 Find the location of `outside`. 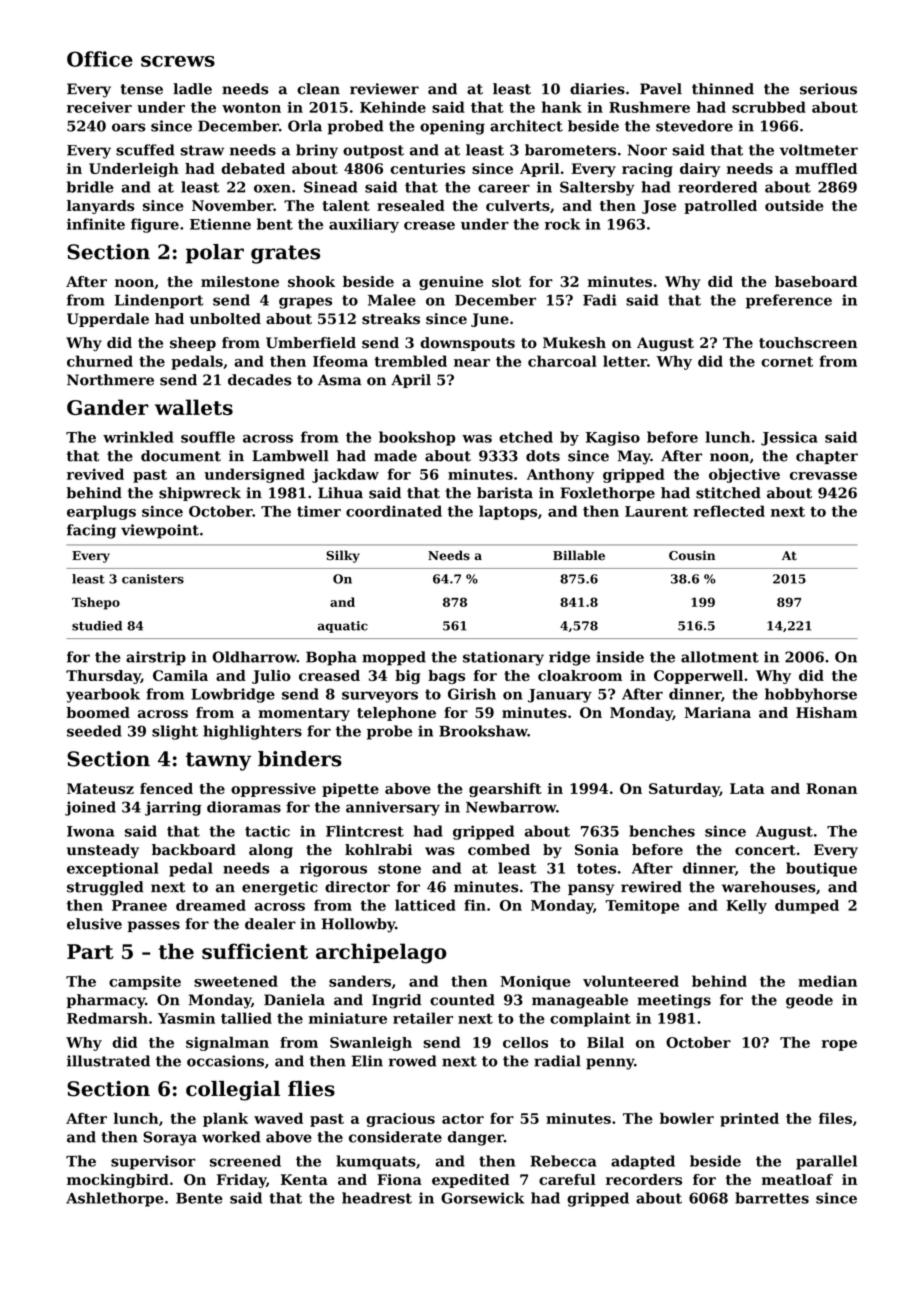

outside is located at coordinates (794, 205).
